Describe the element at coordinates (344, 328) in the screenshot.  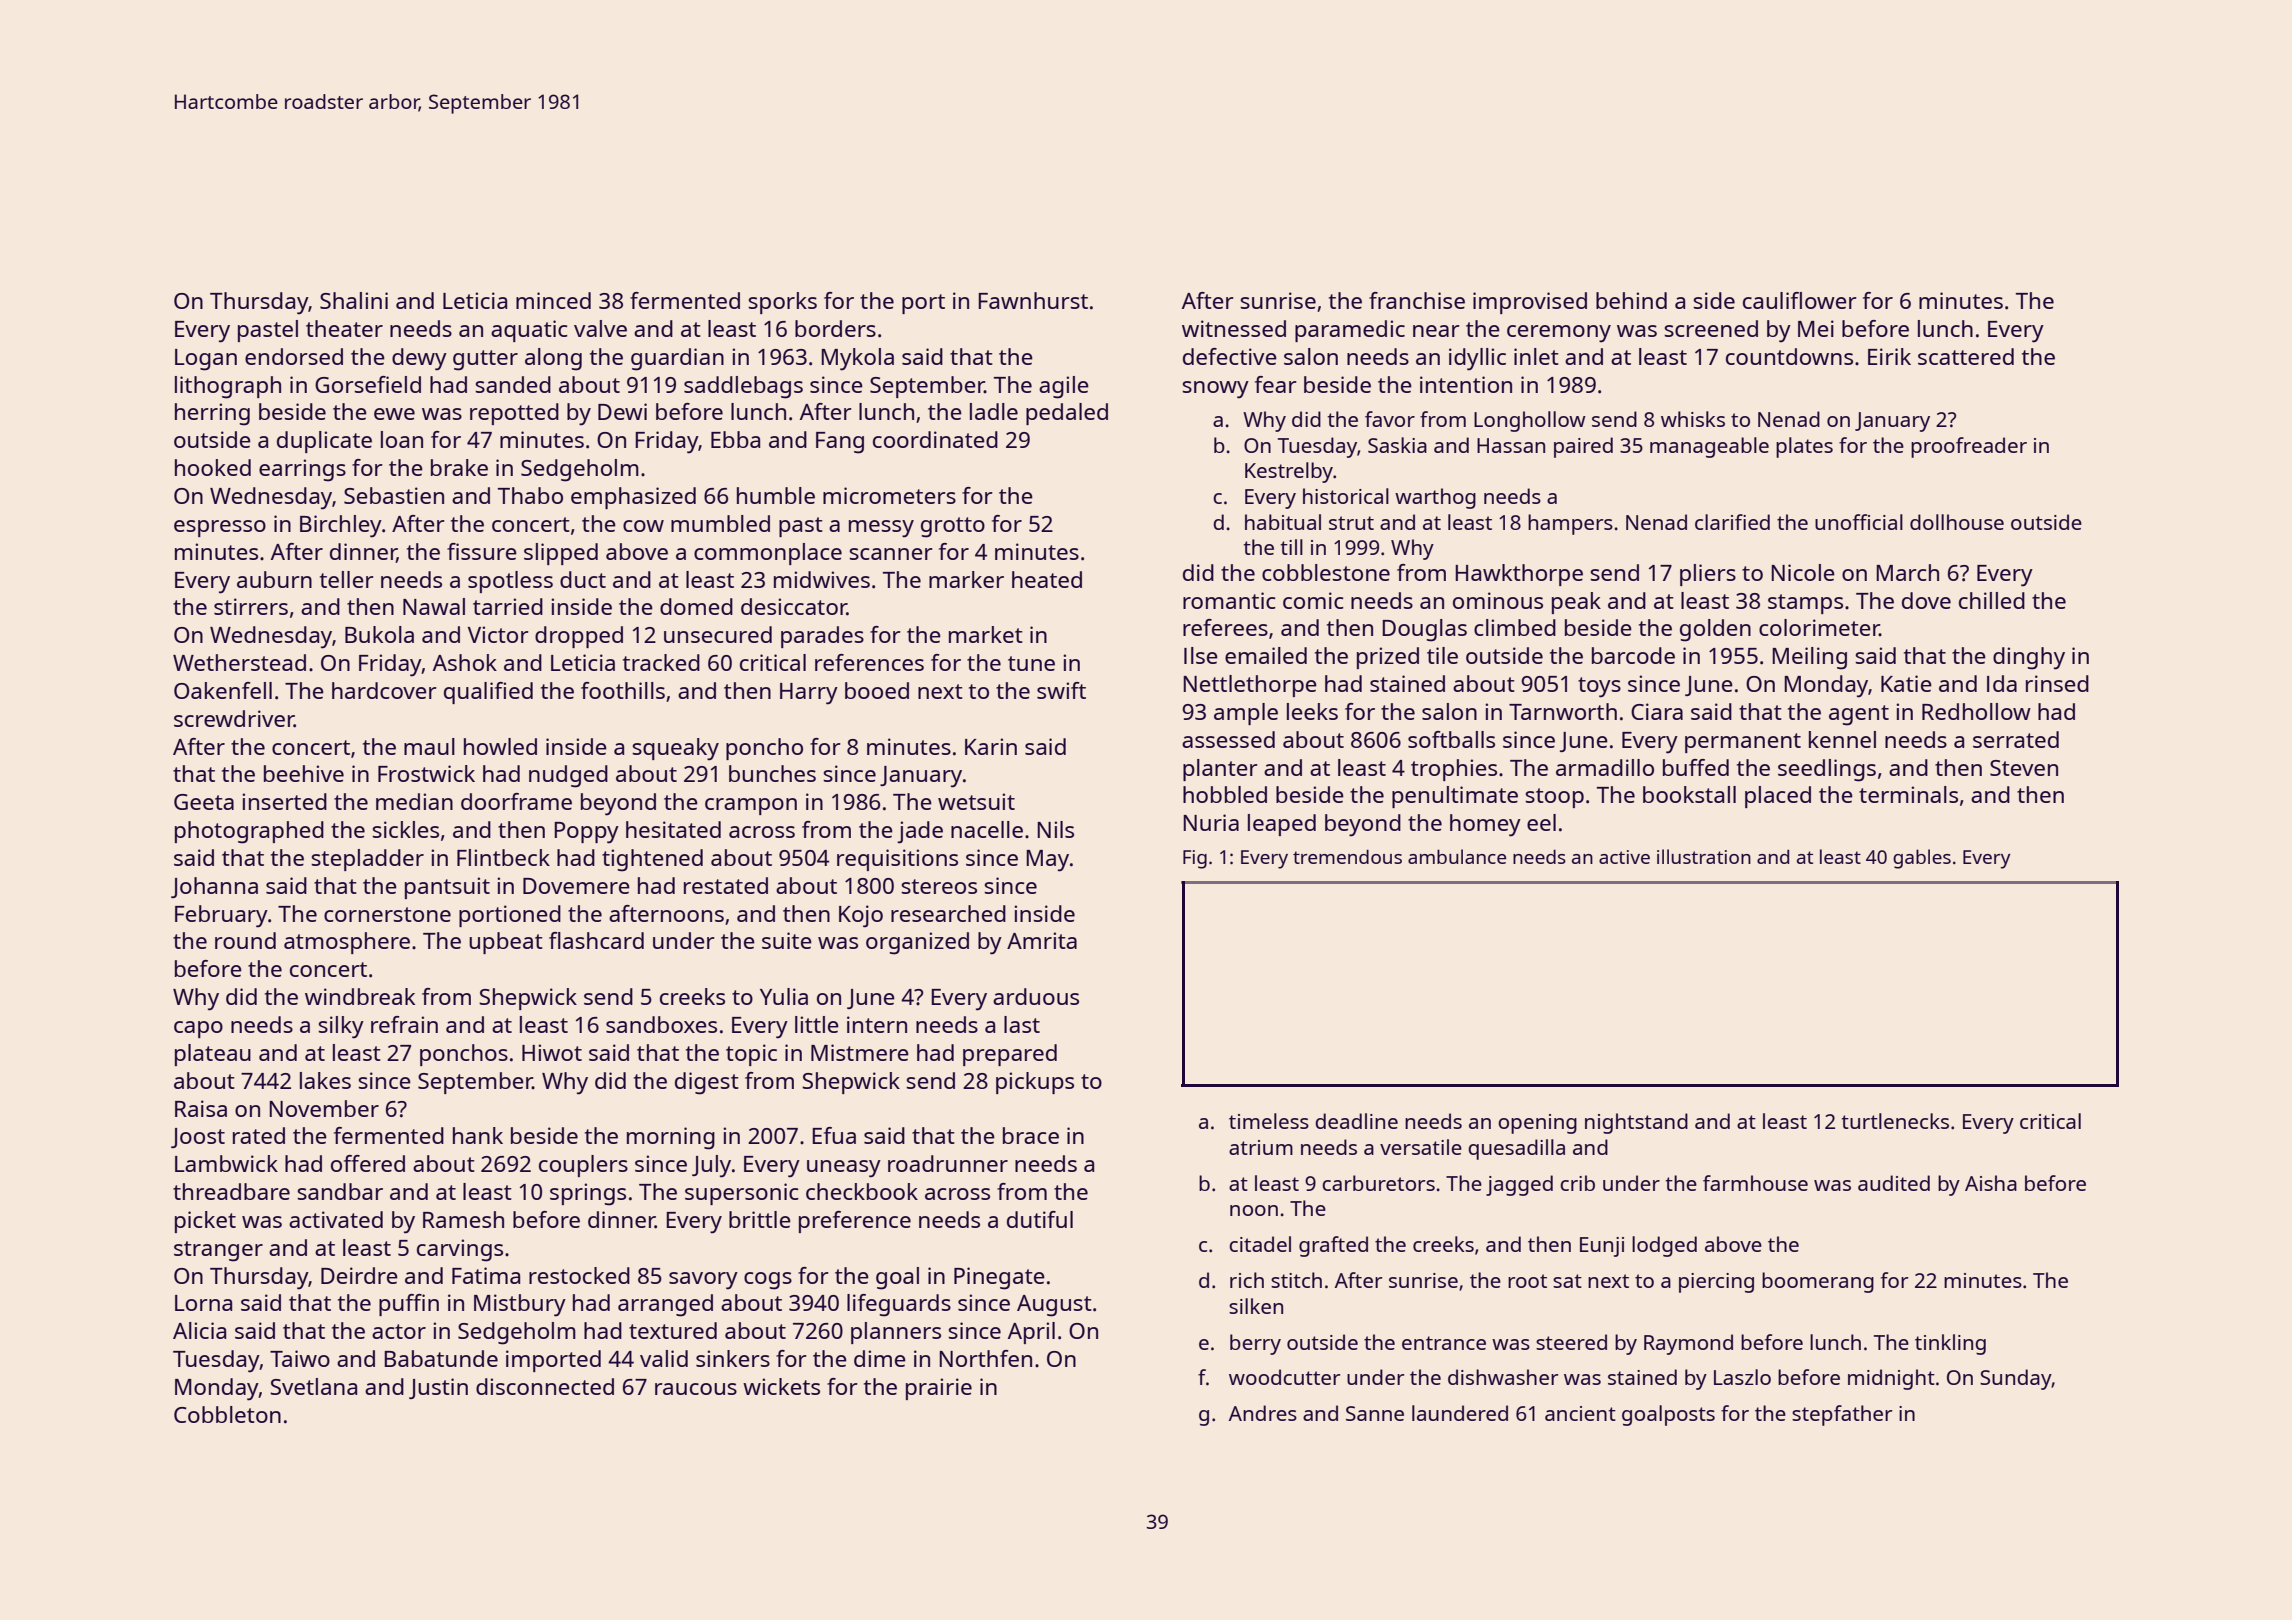
I see `theater` at that location.
